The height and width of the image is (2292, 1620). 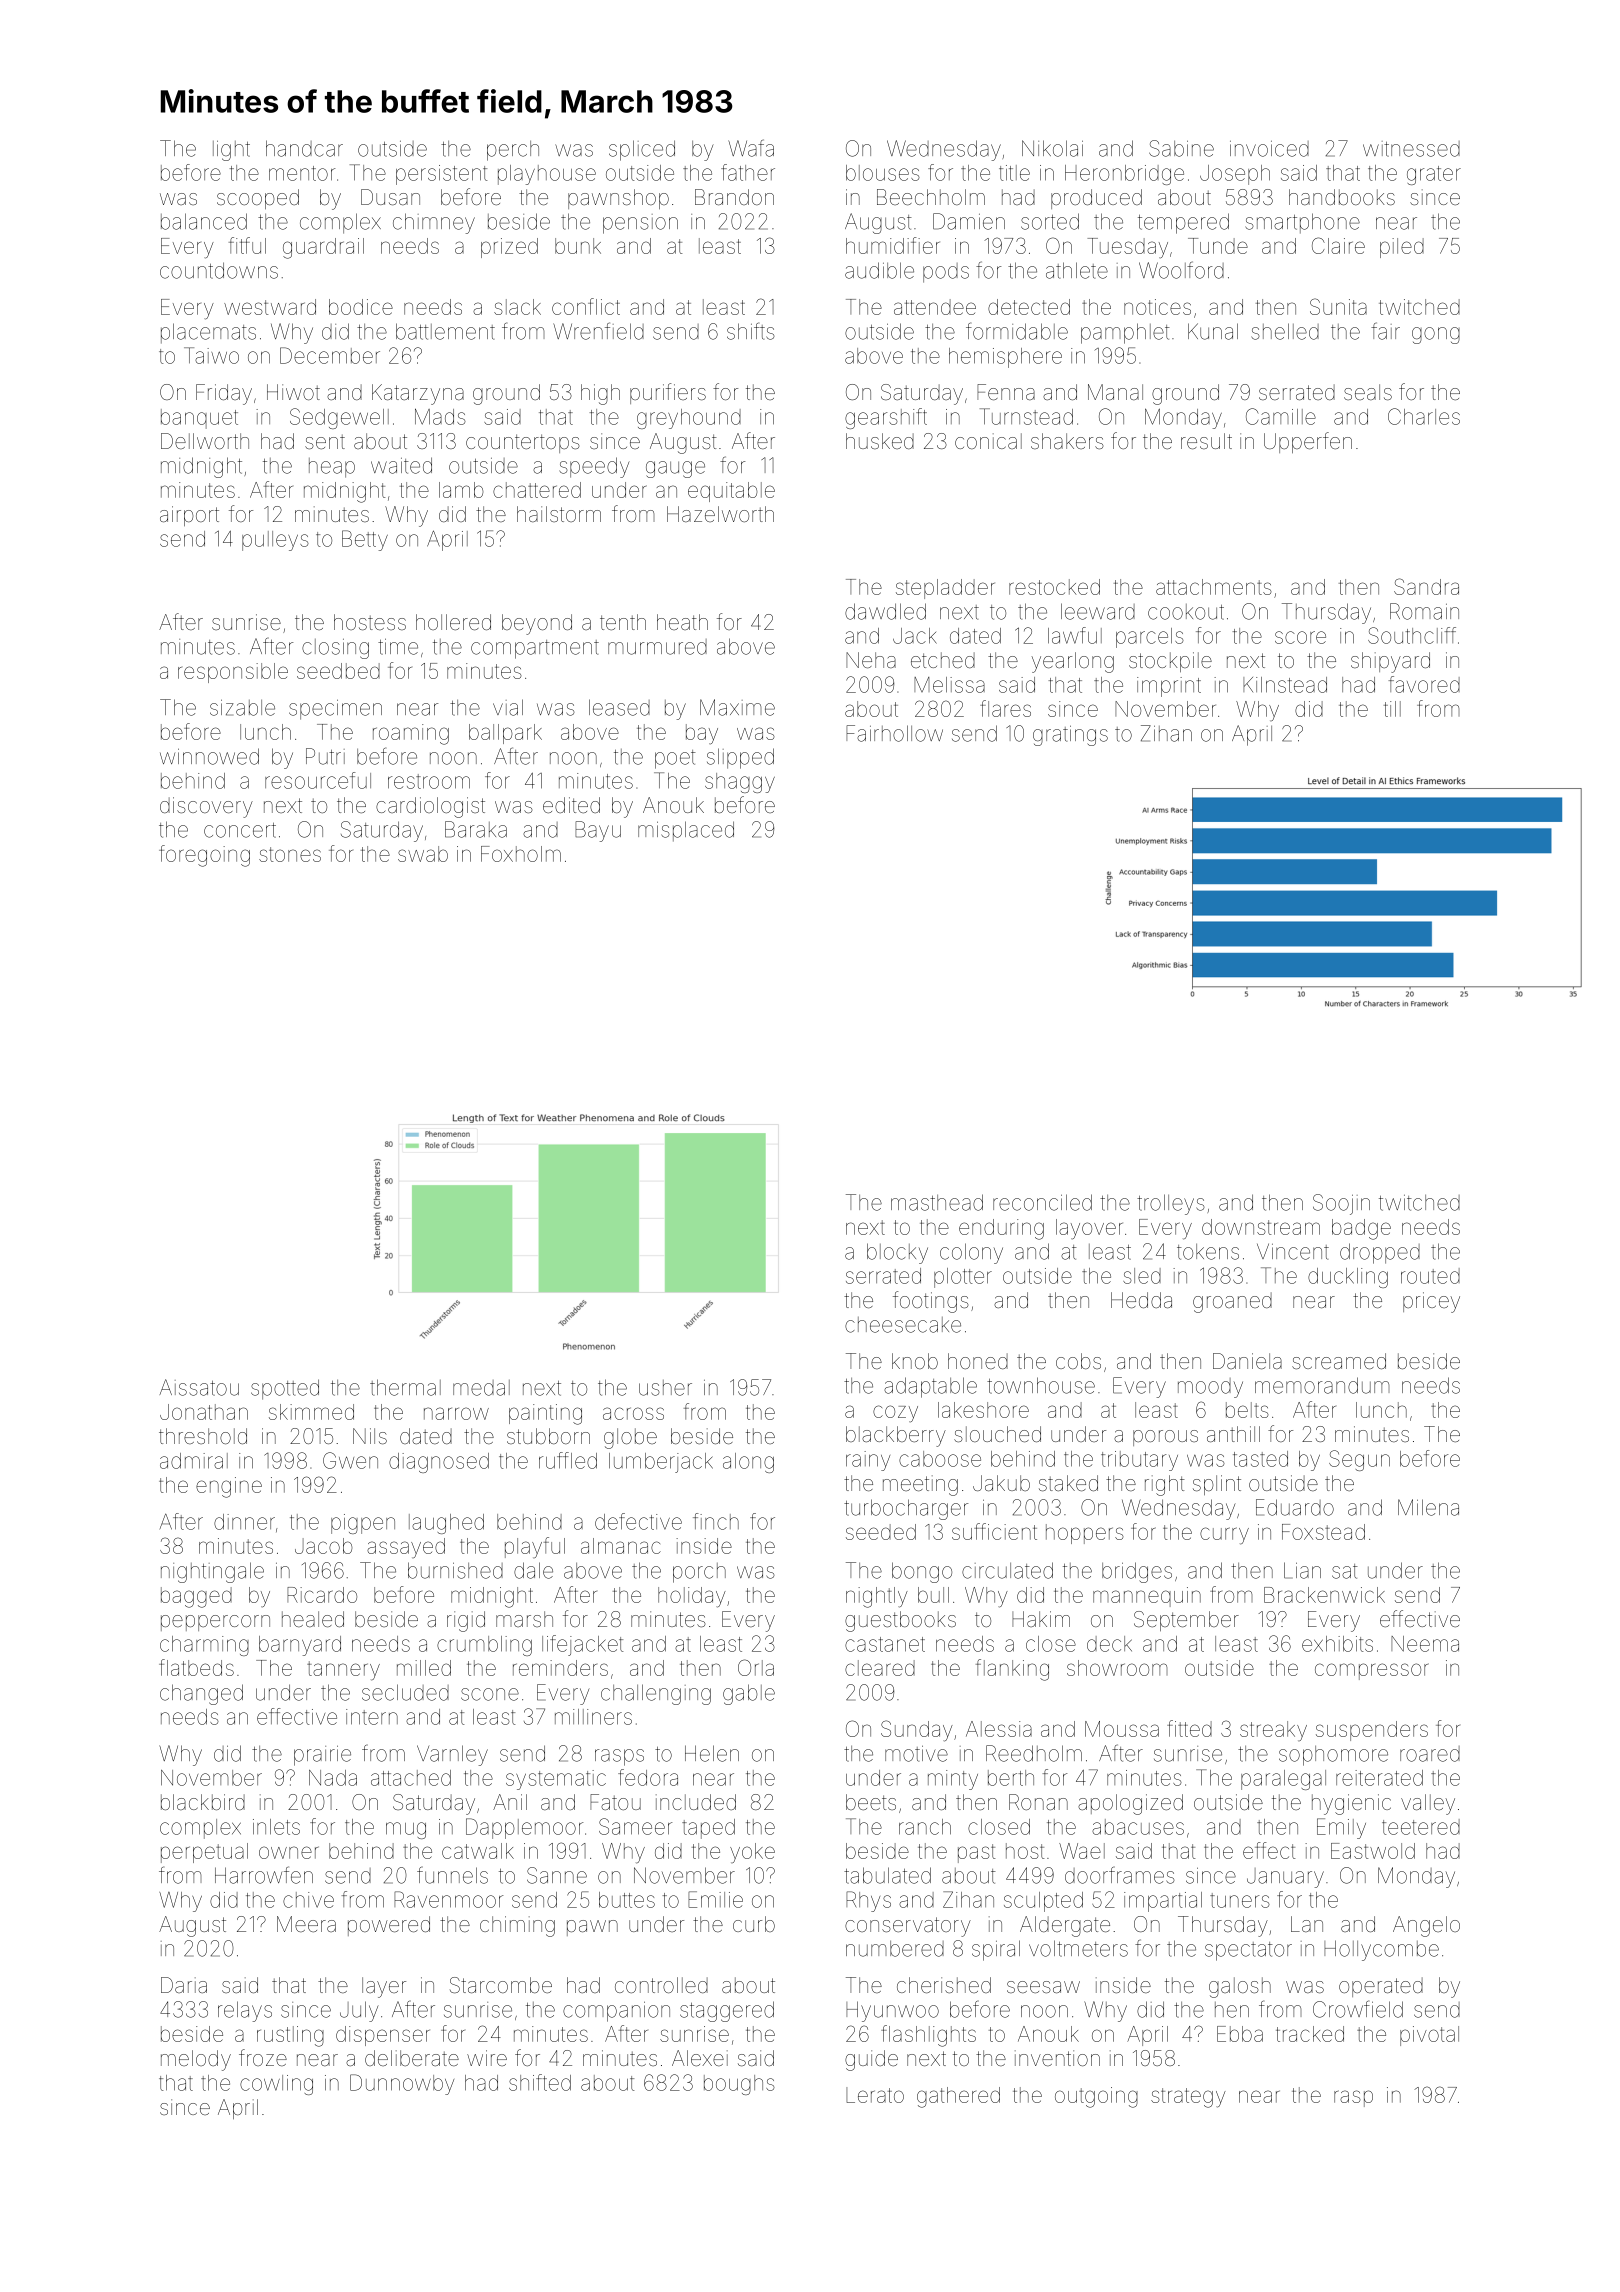 I want to click on foregoing, so click(x=204, y=856).
